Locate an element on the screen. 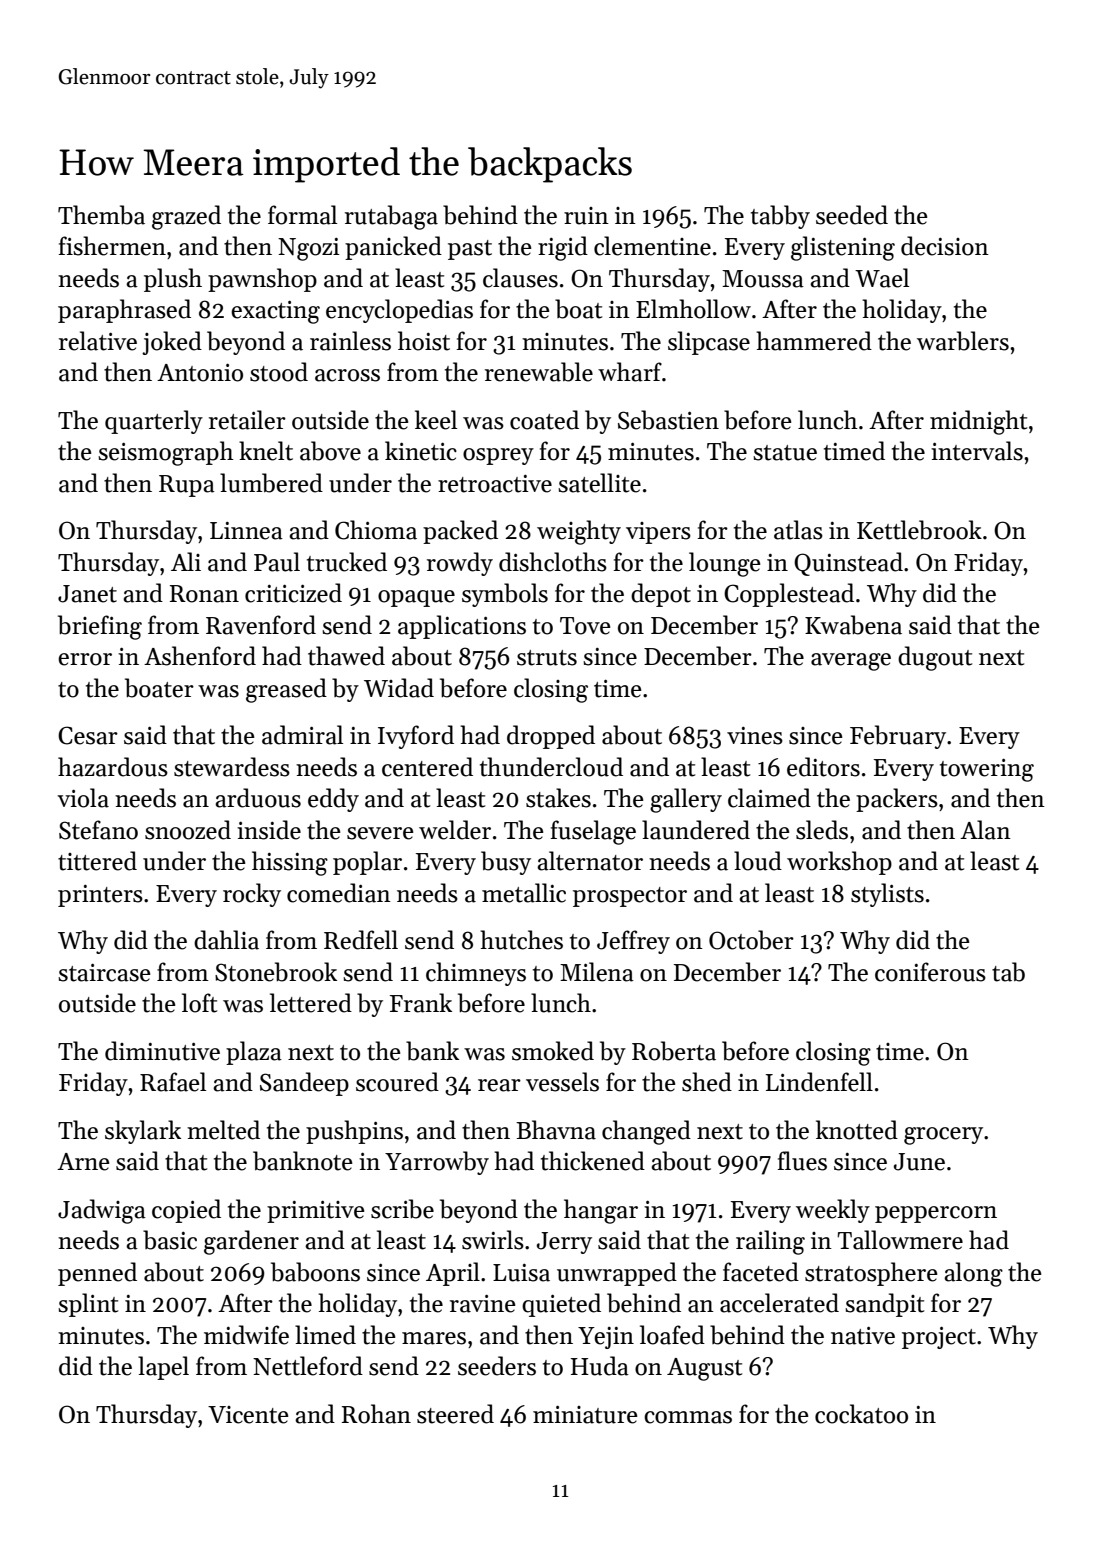  tittered is located at coordinates (97, 861).
